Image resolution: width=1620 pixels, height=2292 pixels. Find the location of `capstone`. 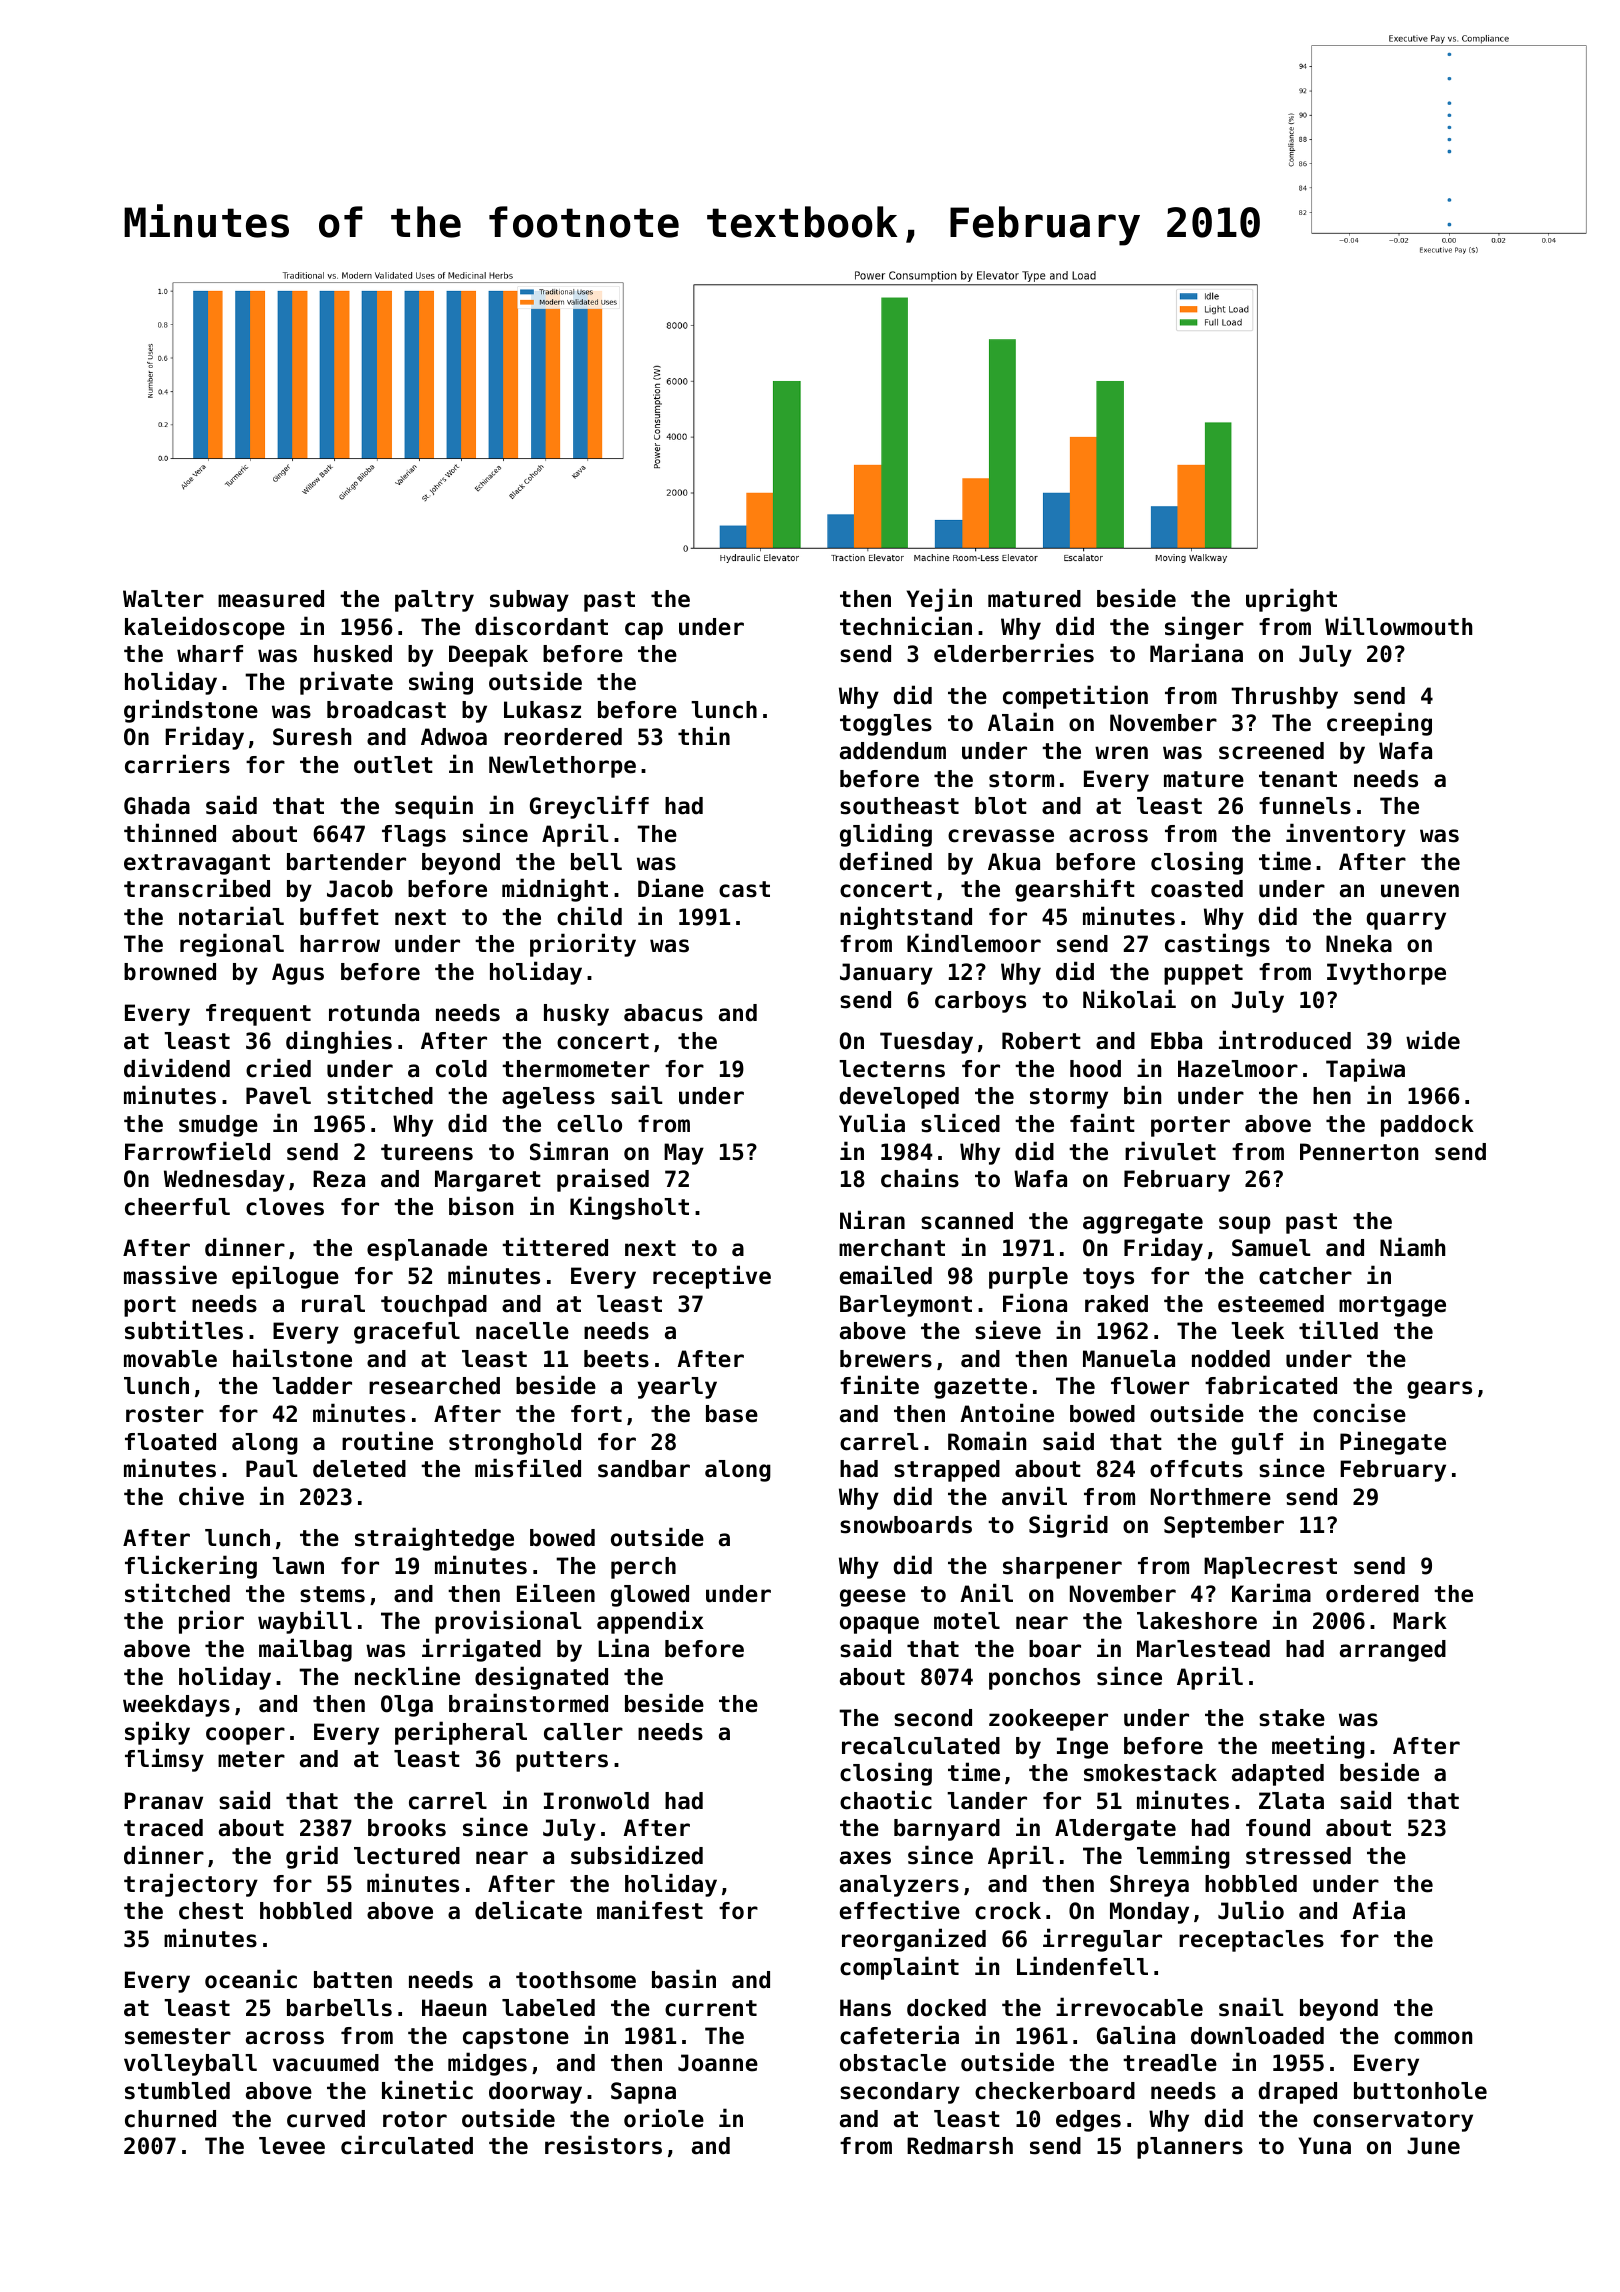

capstone is located at coordinates (516, 2038).
